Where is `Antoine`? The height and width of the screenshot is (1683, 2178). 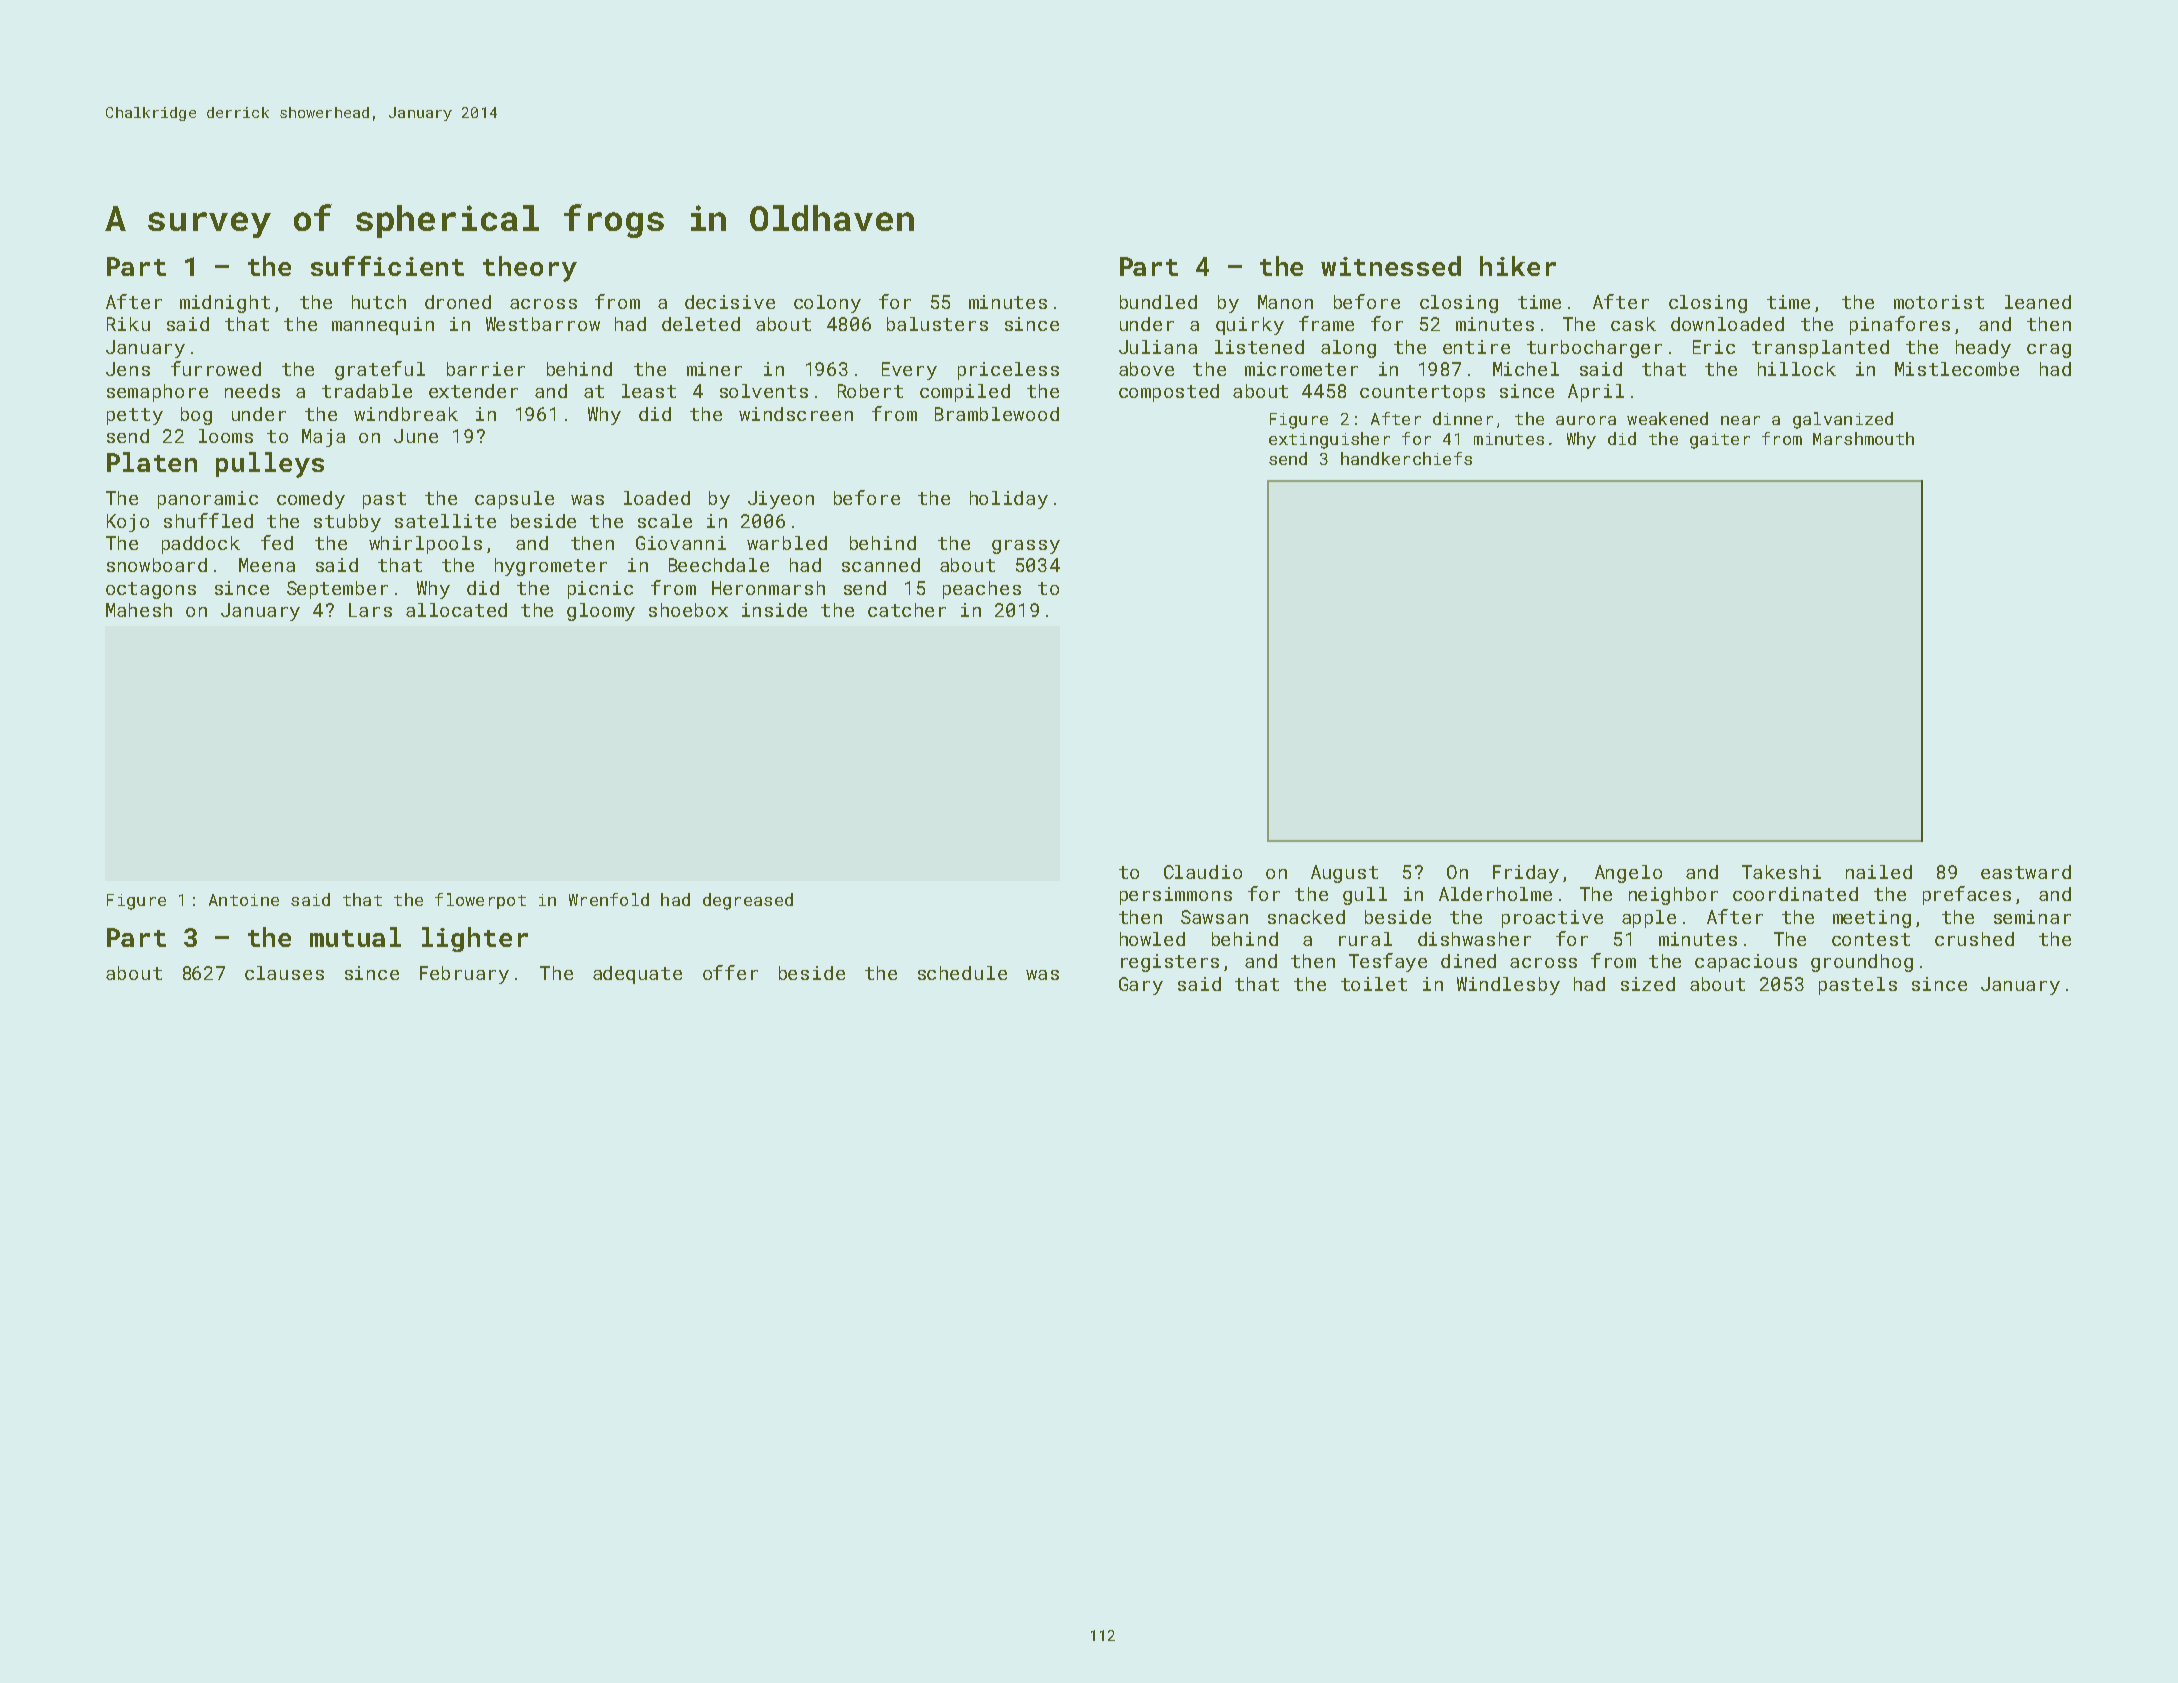
Antoine is located at coordinates (244, 900).
